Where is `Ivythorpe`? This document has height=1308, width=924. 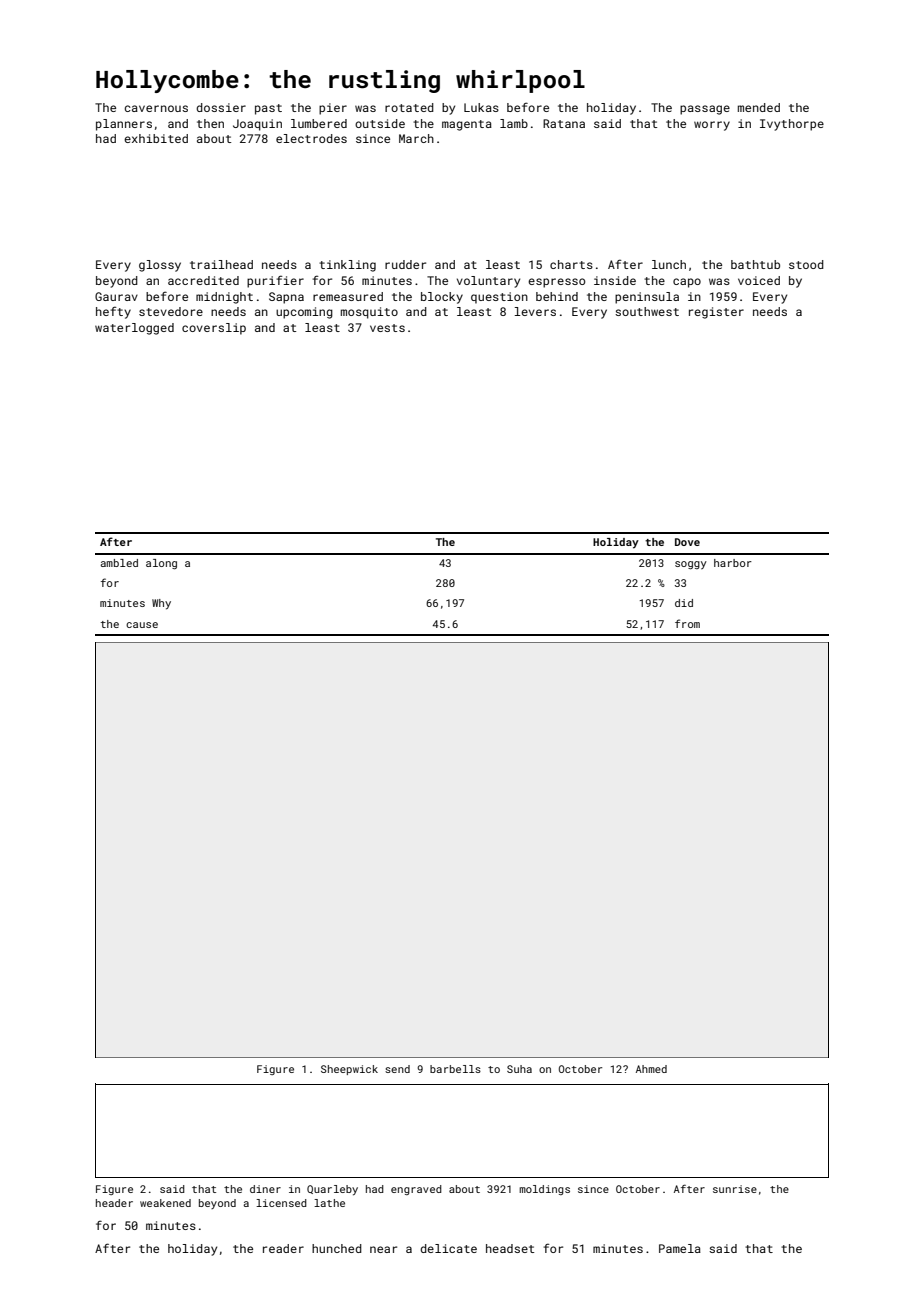
Ivythorpe is located at coordinates (792, 125).
